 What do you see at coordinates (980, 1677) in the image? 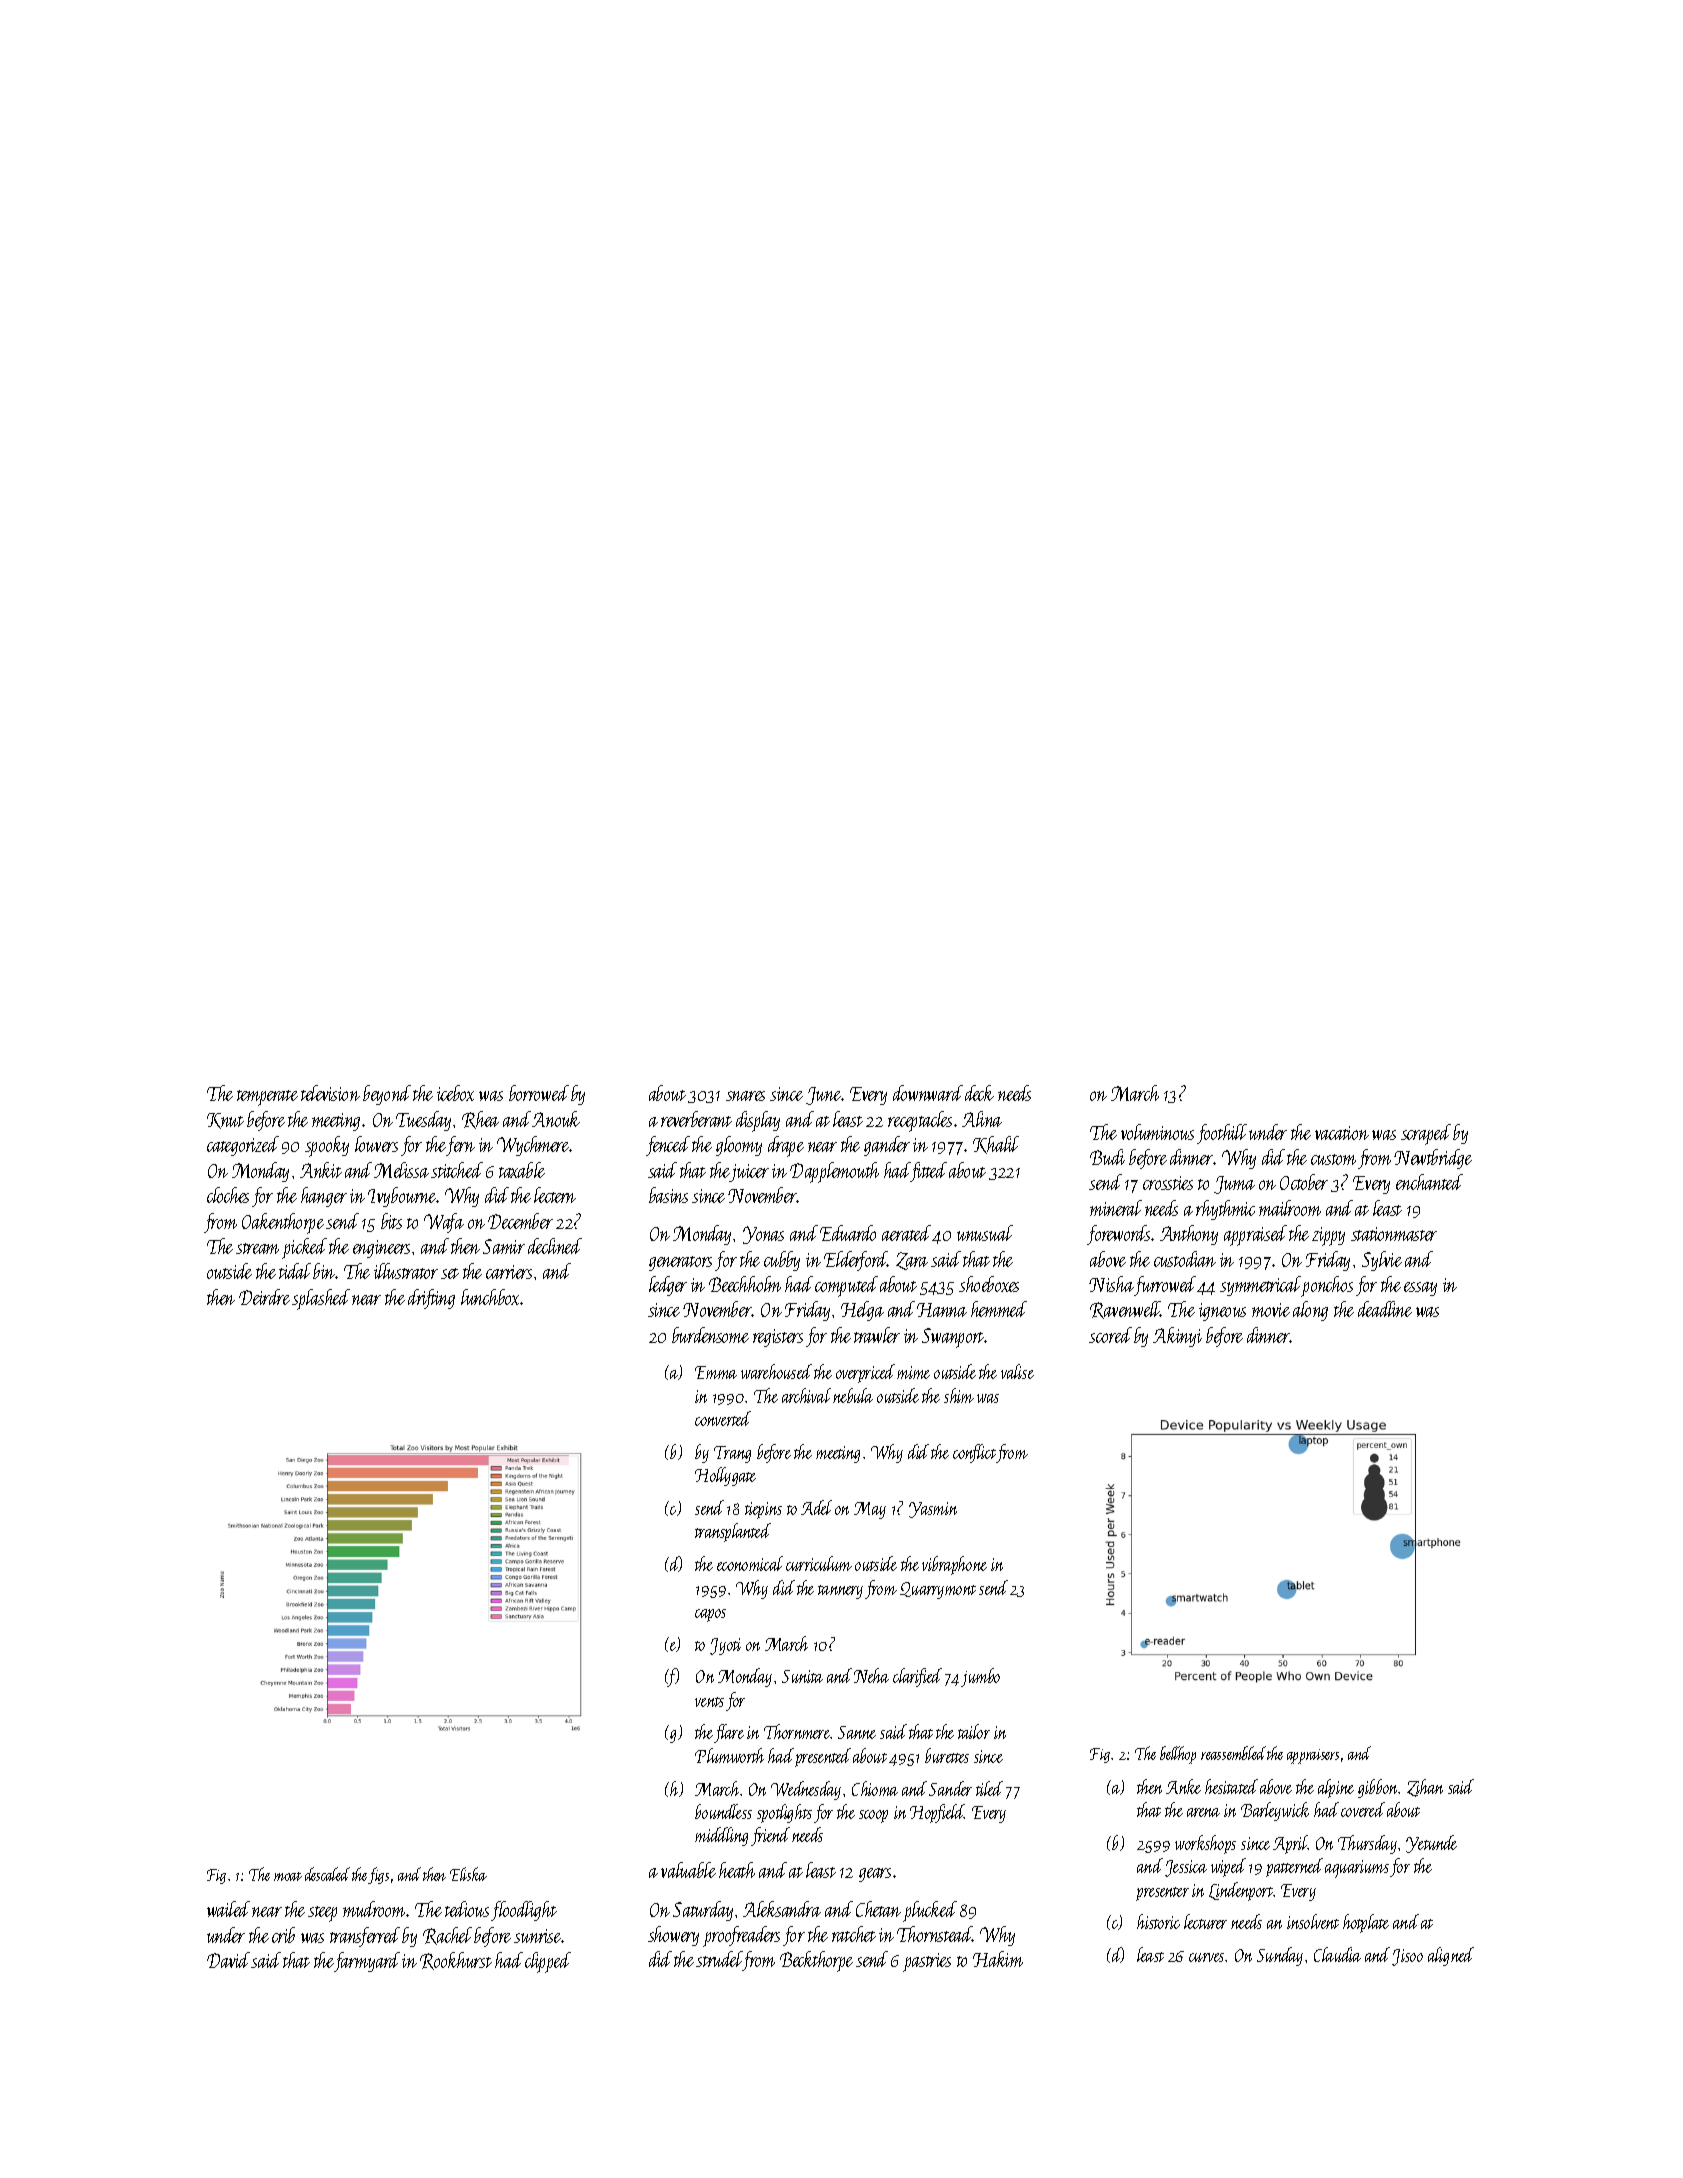
I see `jumbo` at bounding box center [980, 1677].
